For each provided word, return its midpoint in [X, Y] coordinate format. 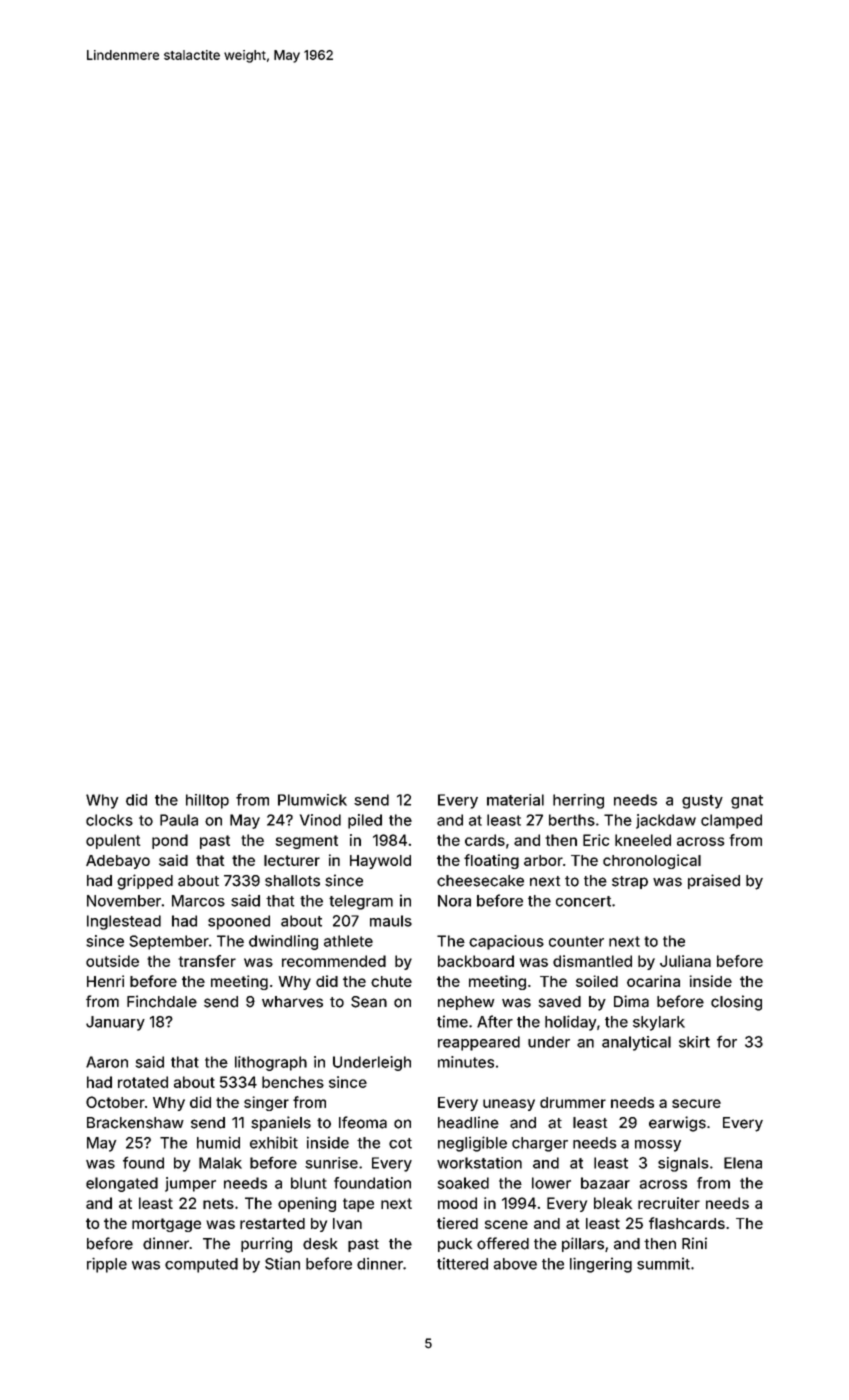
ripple [107, 1265]
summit [663, 1263]
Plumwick [312, 800]
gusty [702, 802]
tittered [462, 1263]
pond [170, 841]
